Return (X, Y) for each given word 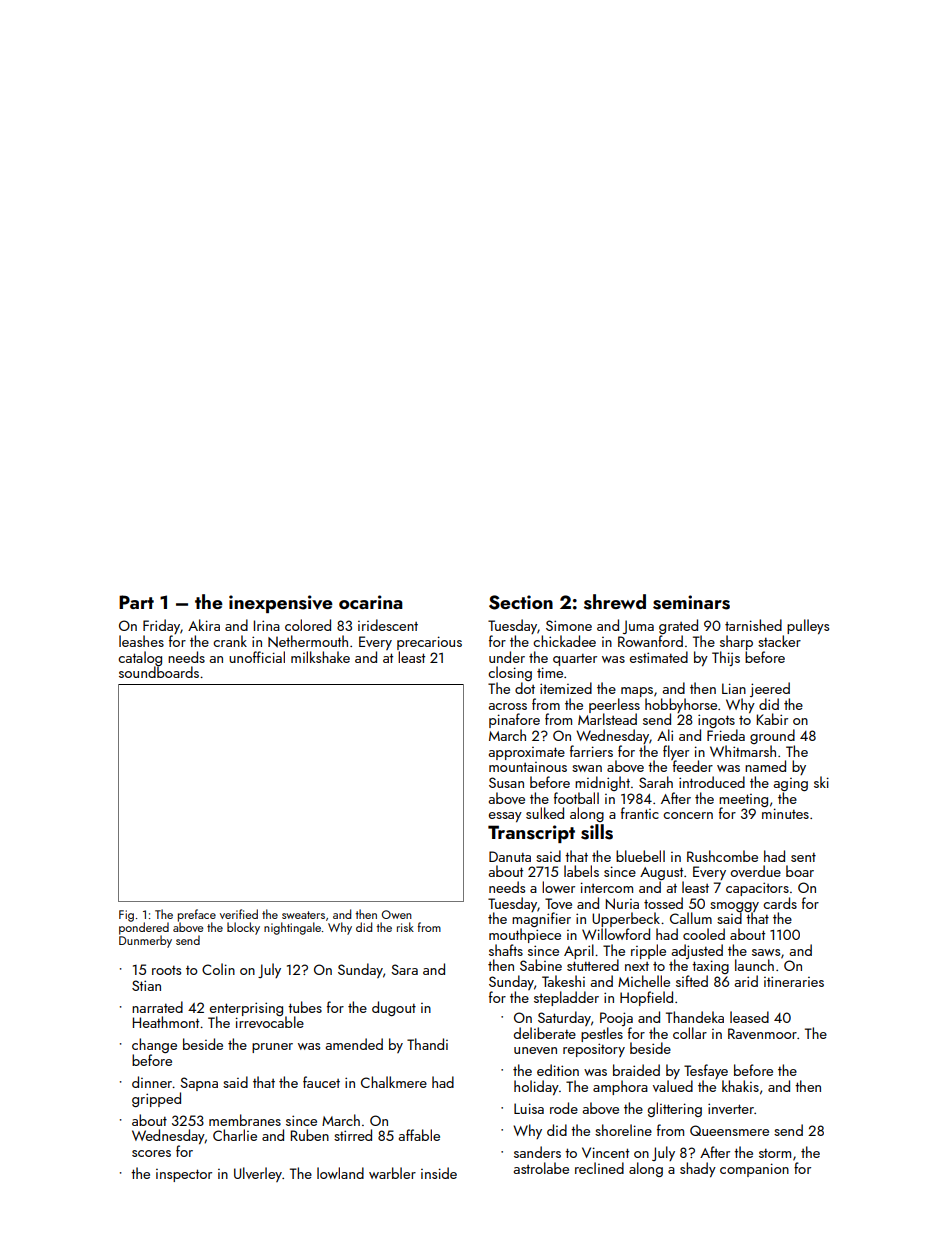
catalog (140, 658)
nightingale (292, 928)
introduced (712, 782)
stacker (779, 641)
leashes (141, 641)
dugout (394, 1008)
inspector (184, 1175)
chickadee (564, 641)
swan (587, 768)
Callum (691, 918)
